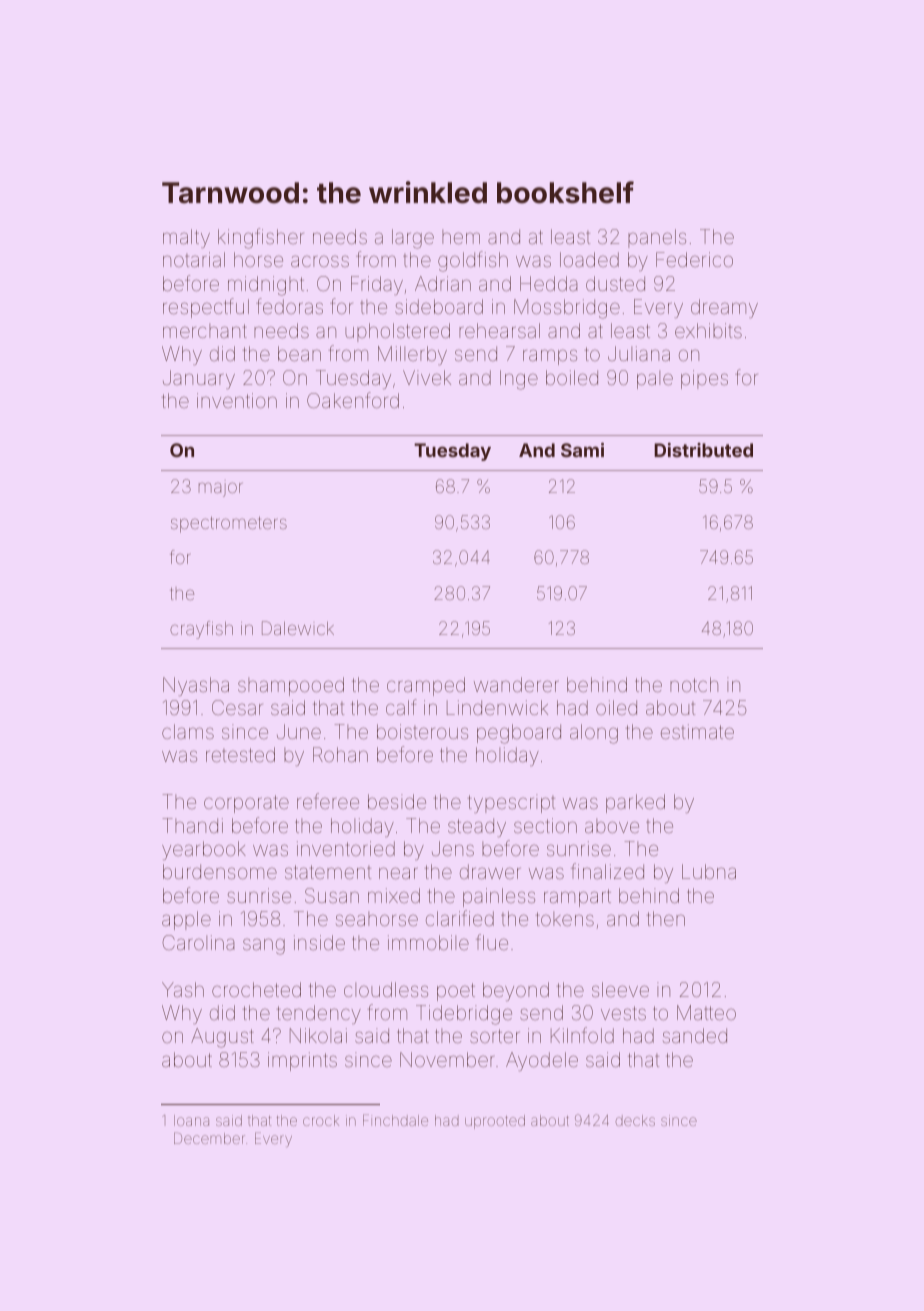  I want to click on notarial, so click(194, 259).
